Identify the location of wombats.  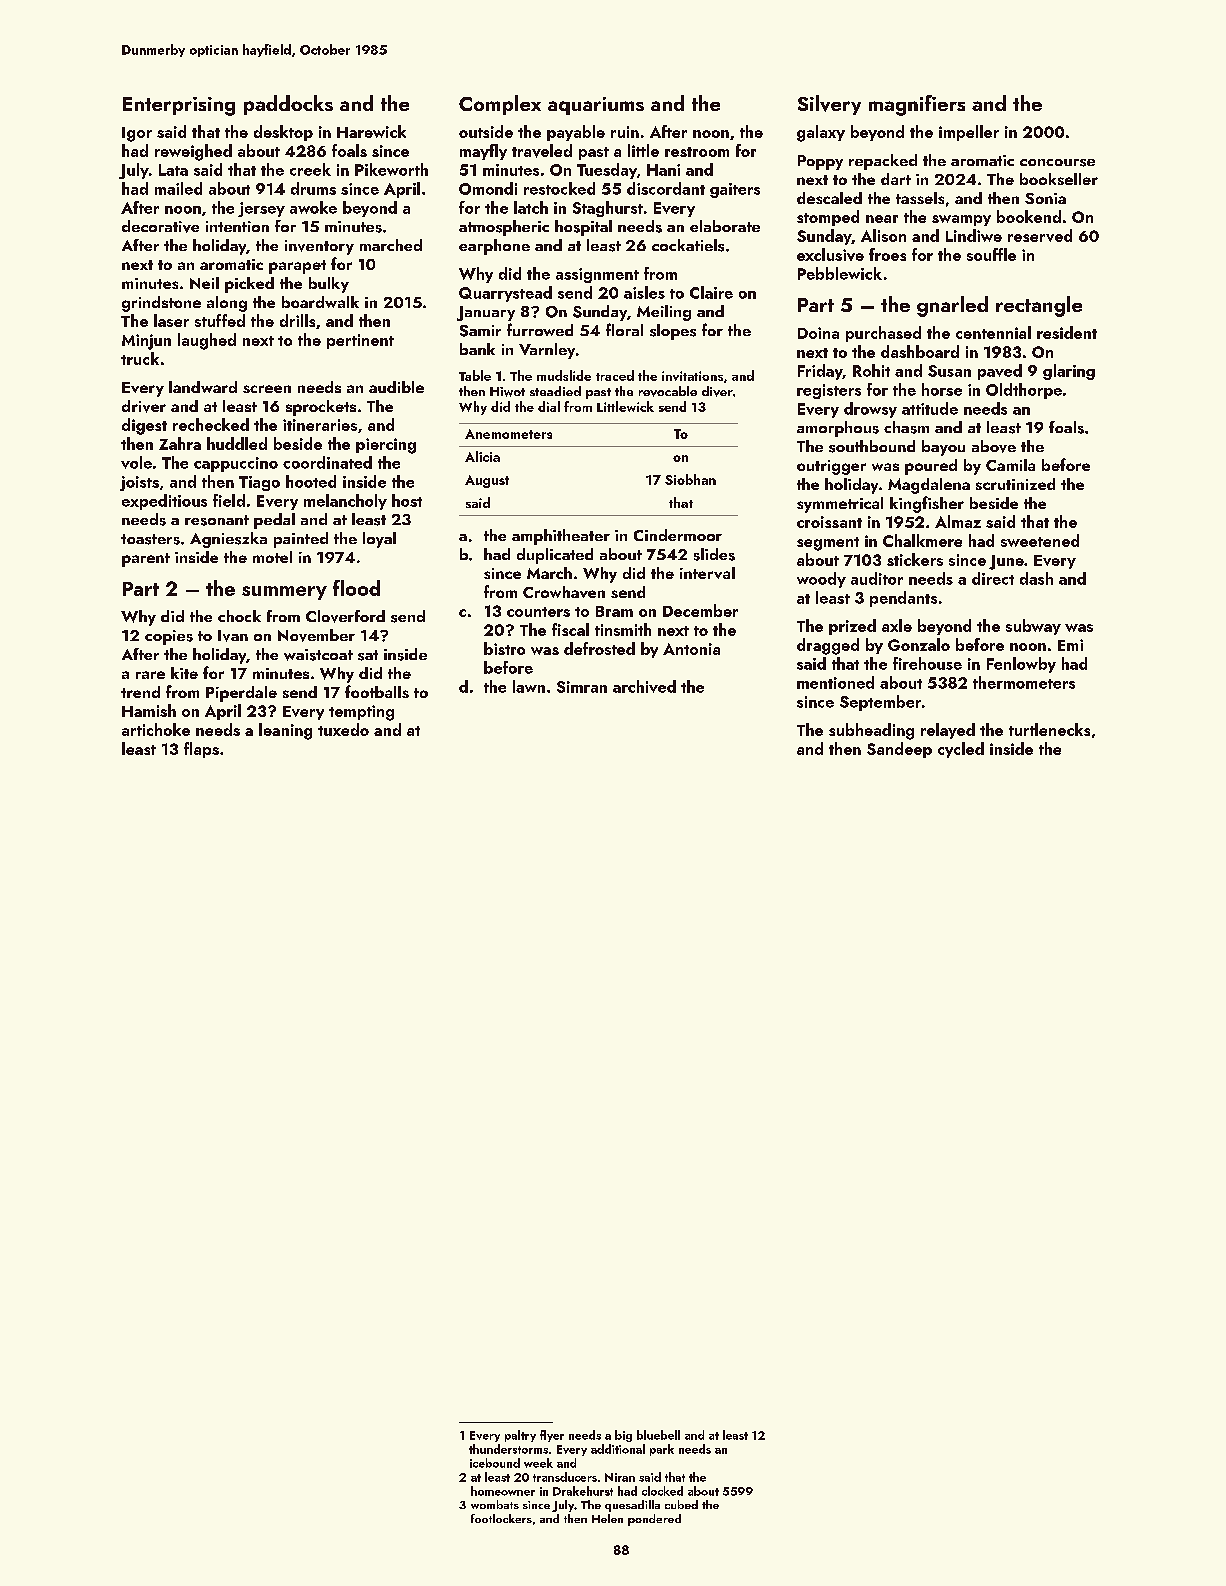
(495, 1504).
